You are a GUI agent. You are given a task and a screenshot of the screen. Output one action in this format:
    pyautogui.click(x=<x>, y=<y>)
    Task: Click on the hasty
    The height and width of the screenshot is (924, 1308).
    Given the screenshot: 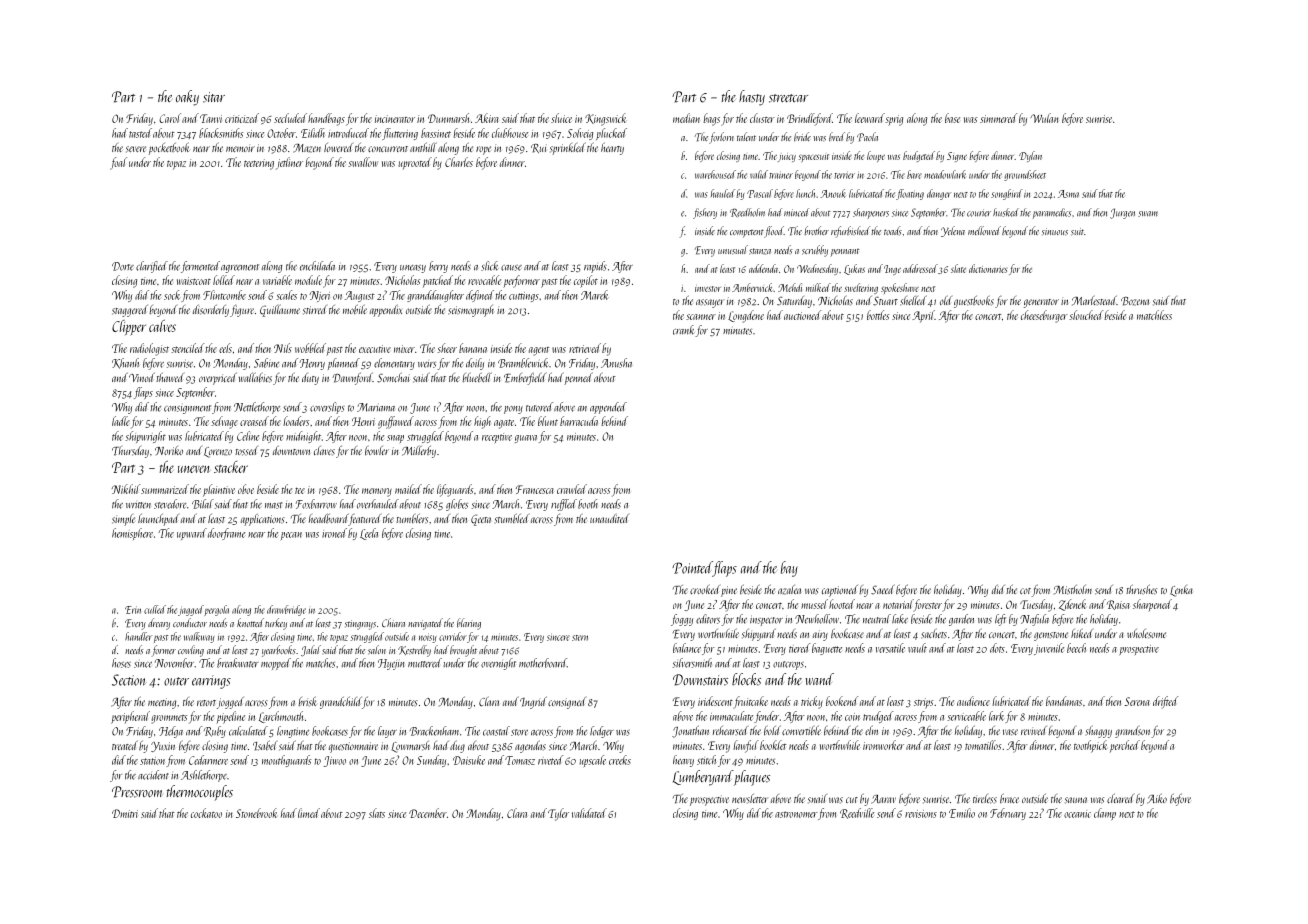 What is the action you would take?
    pyautogui.click(x=752, y=98)
